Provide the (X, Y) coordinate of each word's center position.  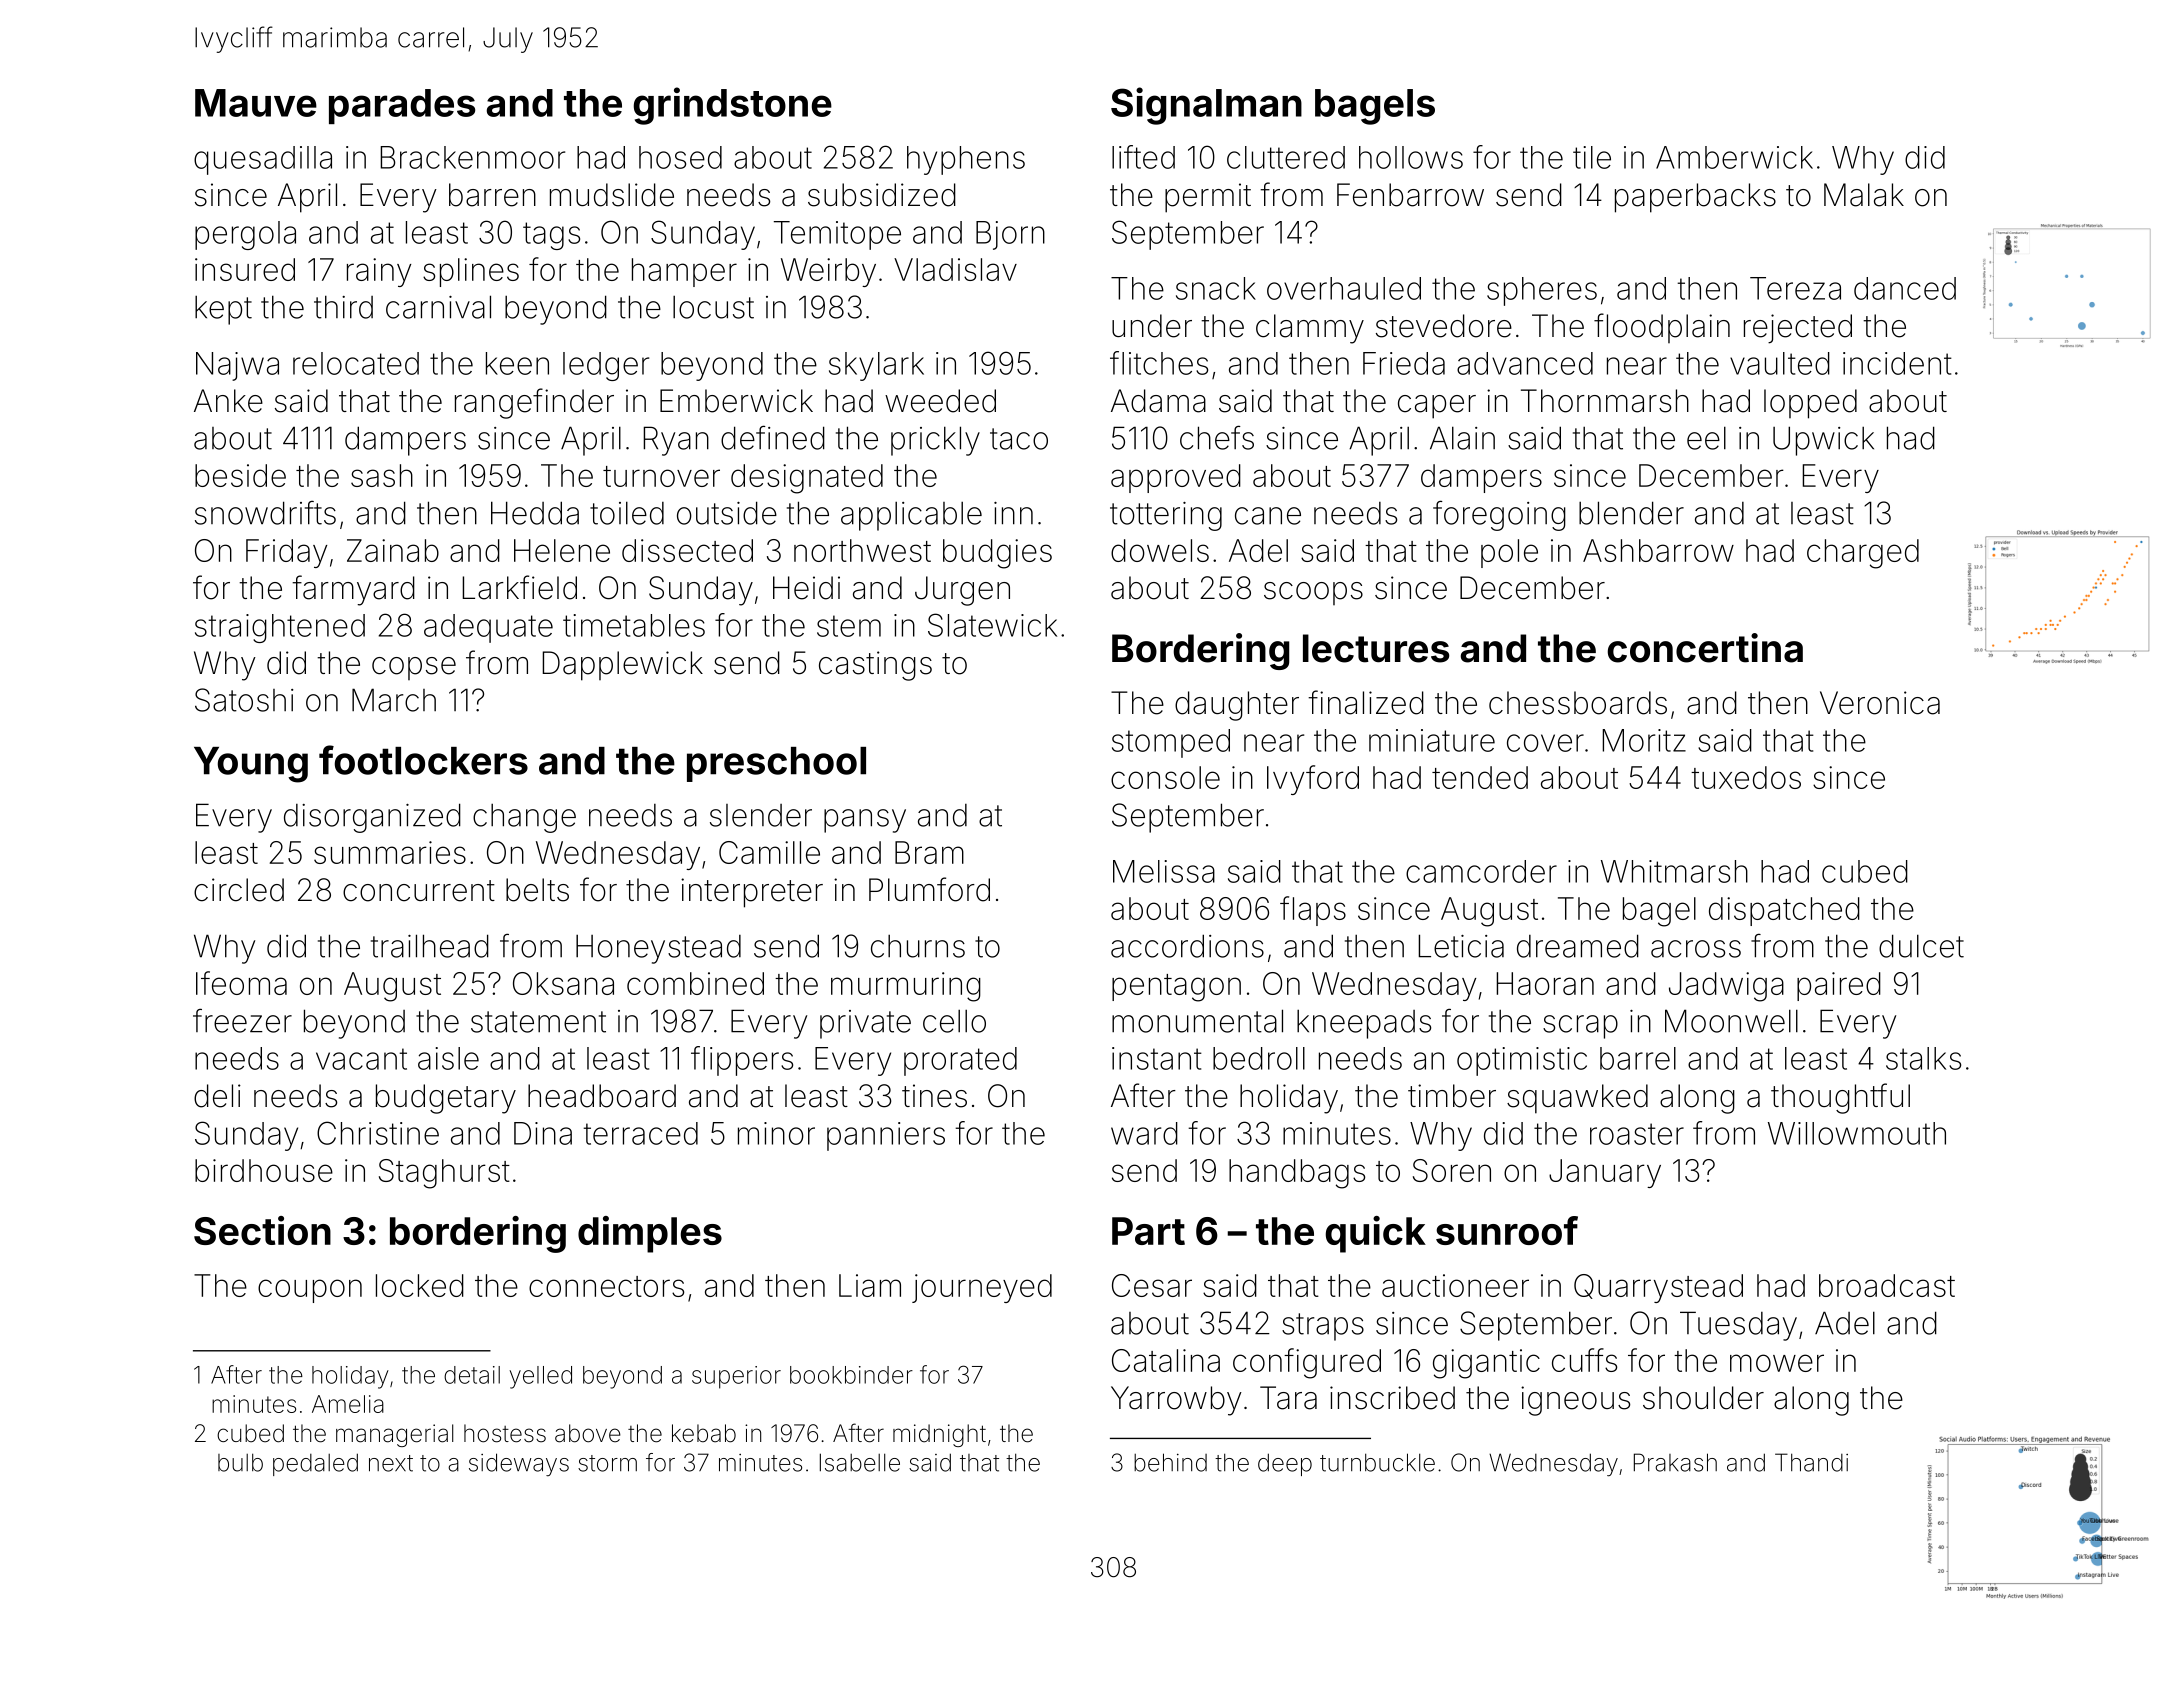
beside (240, 475)
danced (1905, 288)
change (524, 818)
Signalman (1206, 106)
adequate (488, 628)
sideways (519, 1464)
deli (217, 1096)
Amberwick (1734, 157)
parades (402, 106)
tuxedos (1746, 777)
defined (773, 437)
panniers (886, 1136)
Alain (1462, 438)
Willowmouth (1857, 1133)
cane (1268, 516)
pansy (865, 821)
